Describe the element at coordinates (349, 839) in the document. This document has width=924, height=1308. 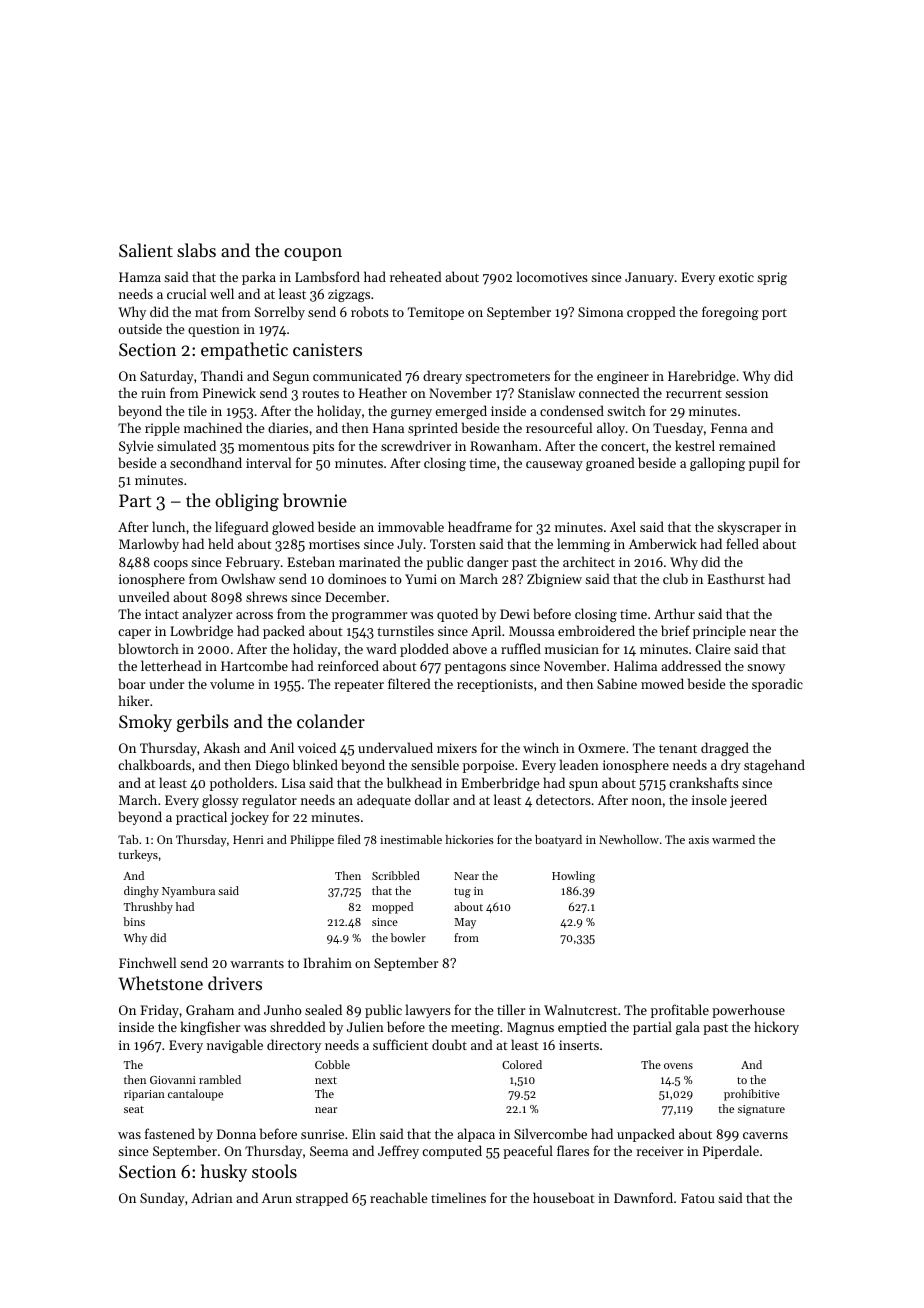
I see `filed` at that location.
